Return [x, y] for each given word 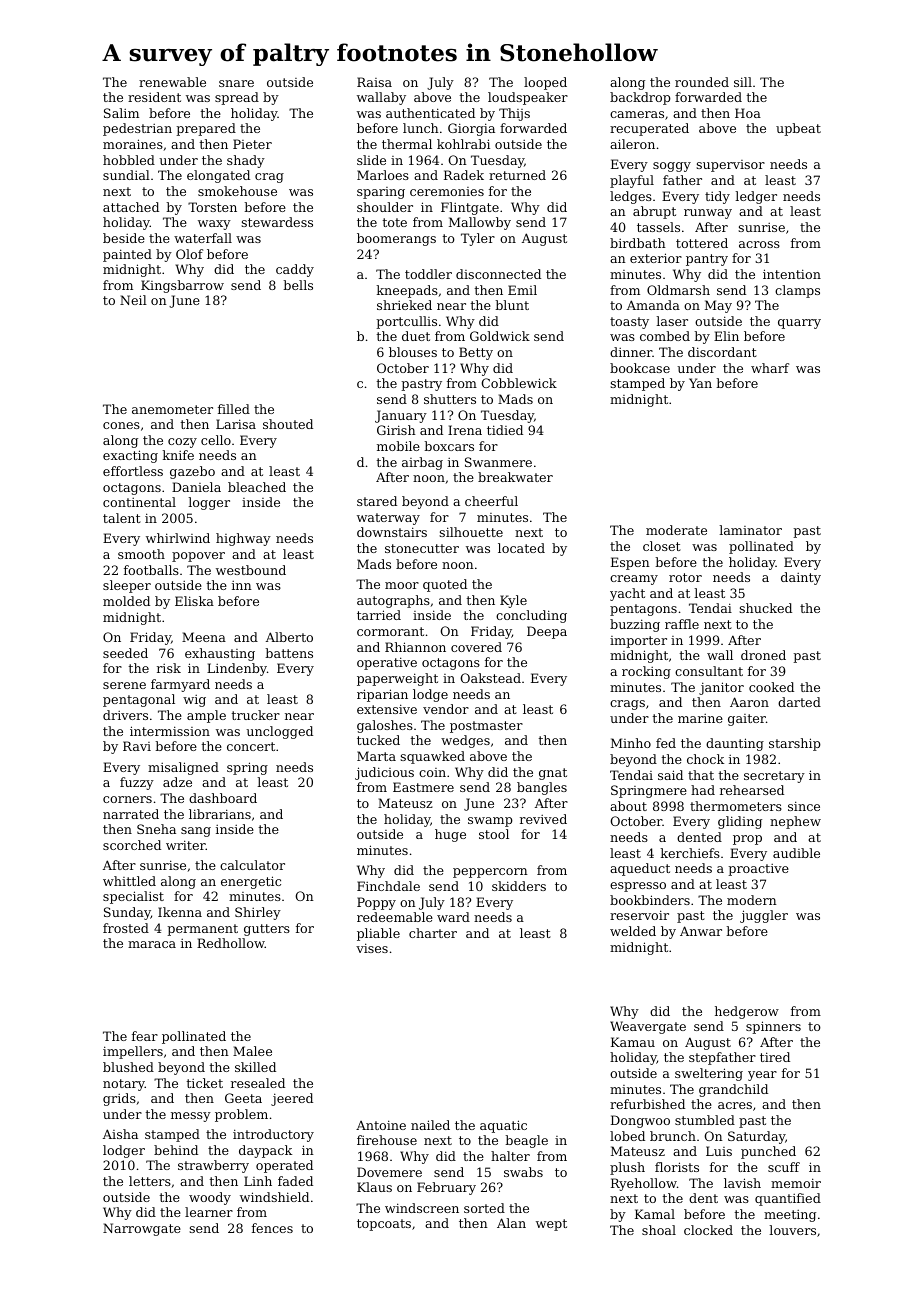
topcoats [384, 1225]
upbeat [798, 129]
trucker [256, 715]
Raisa [374, 82]
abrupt [654, 212]
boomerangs [396, 239]
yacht [627, 594]
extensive [387, 709]
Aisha [120, 1134]
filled [234, 409]
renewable [172, 82]
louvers [793, 1230]
